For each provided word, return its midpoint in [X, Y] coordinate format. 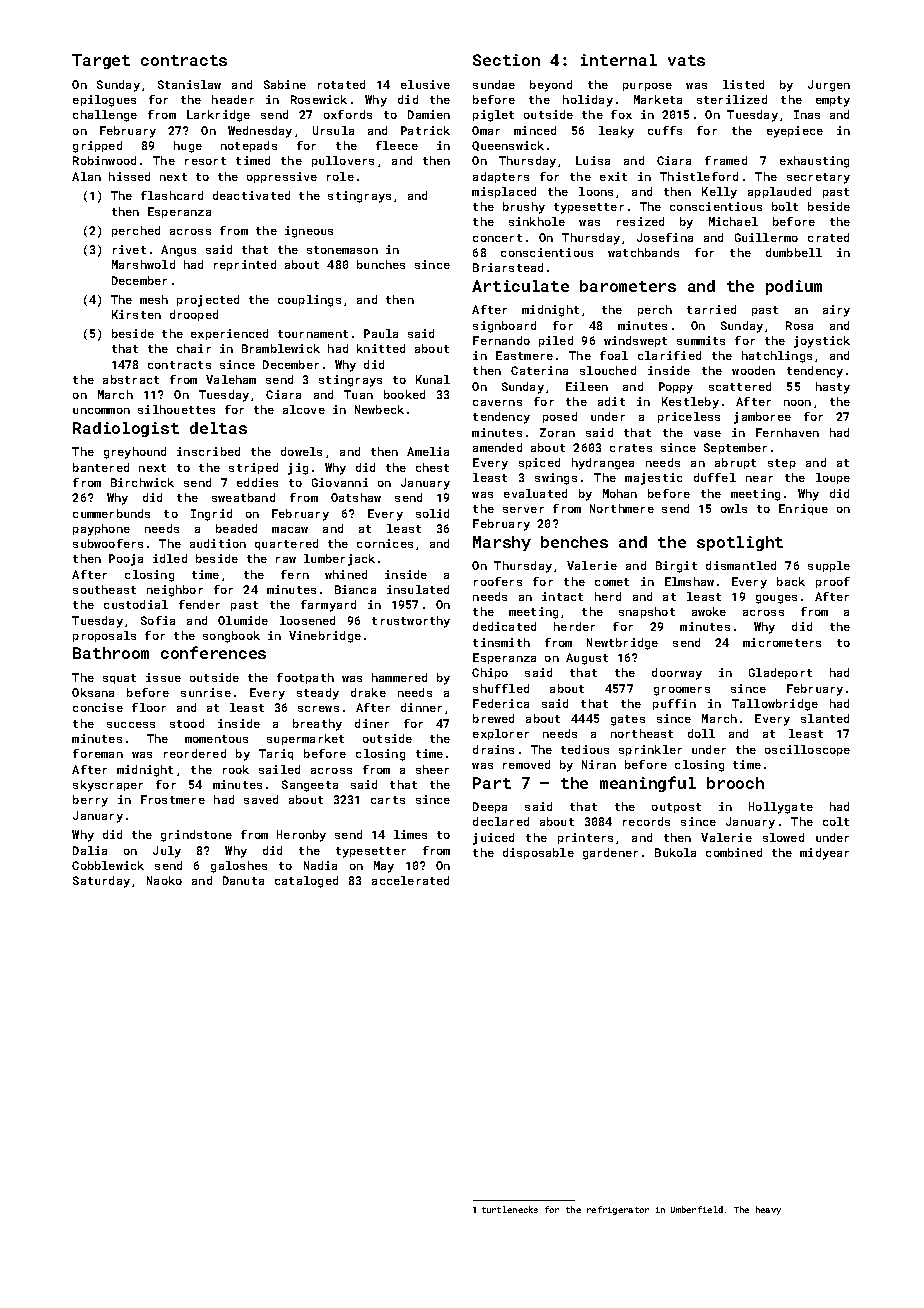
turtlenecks [510, 1209]
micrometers [782, 642]
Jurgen [829, 86]
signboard [504, 327]
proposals [104, 636]
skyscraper [108, 786]
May [384, 867]
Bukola [675, 852]
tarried [711, 309]
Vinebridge [325, 637]
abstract [131, 379]
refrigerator [618, 1210]
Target [101, 61]
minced [535, 130]
